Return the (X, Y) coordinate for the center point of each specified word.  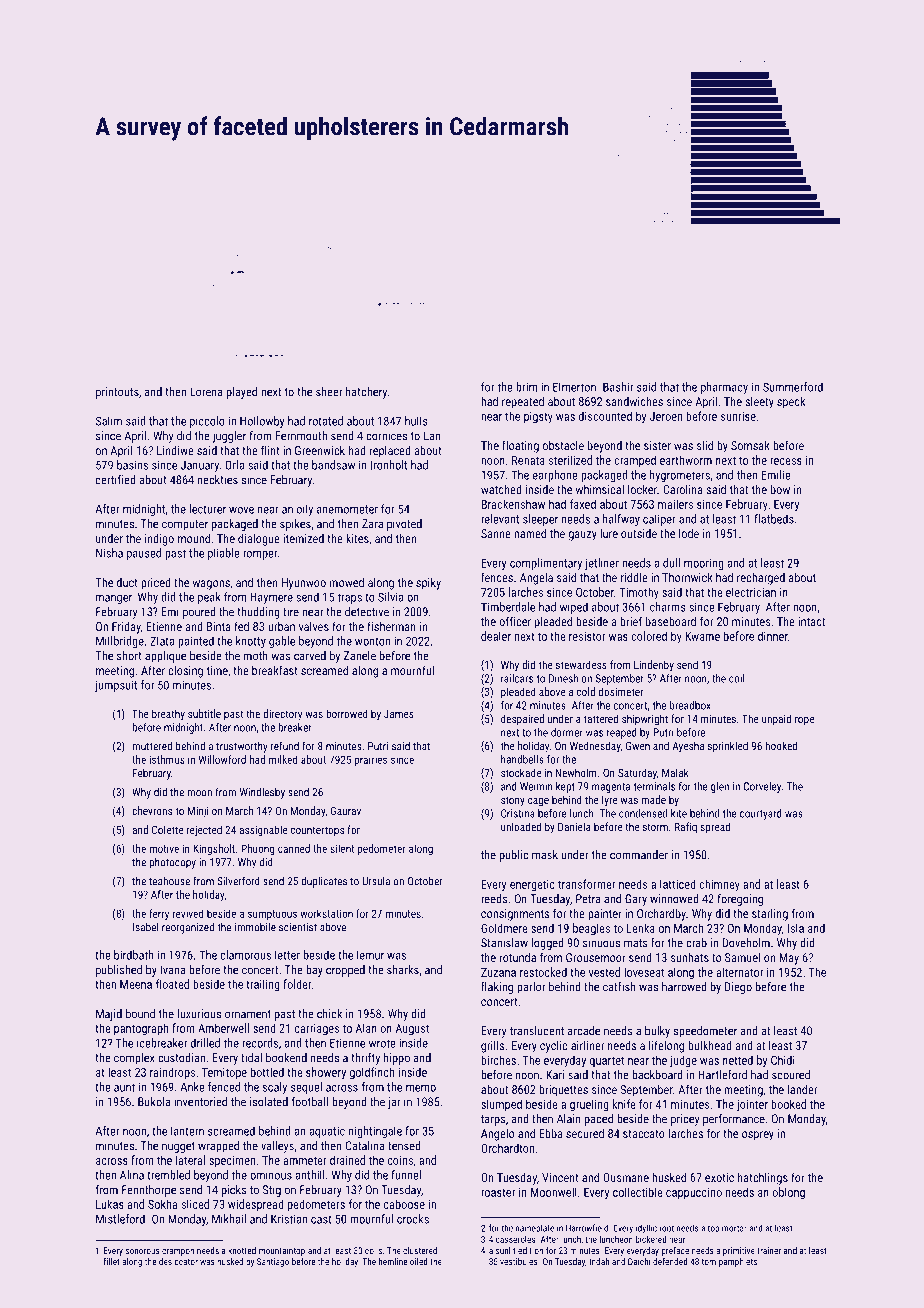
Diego (738, 988)
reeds (494, 899)
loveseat (644, 972)
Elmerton (574, 387)
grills (492, 1046)
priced (156, 584)
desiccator (178, 1261)
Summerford (793, 387)
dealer (496, 636)
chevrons (152, 810)
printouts (117, 393)
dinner (773, 636)
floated (172, 984)
